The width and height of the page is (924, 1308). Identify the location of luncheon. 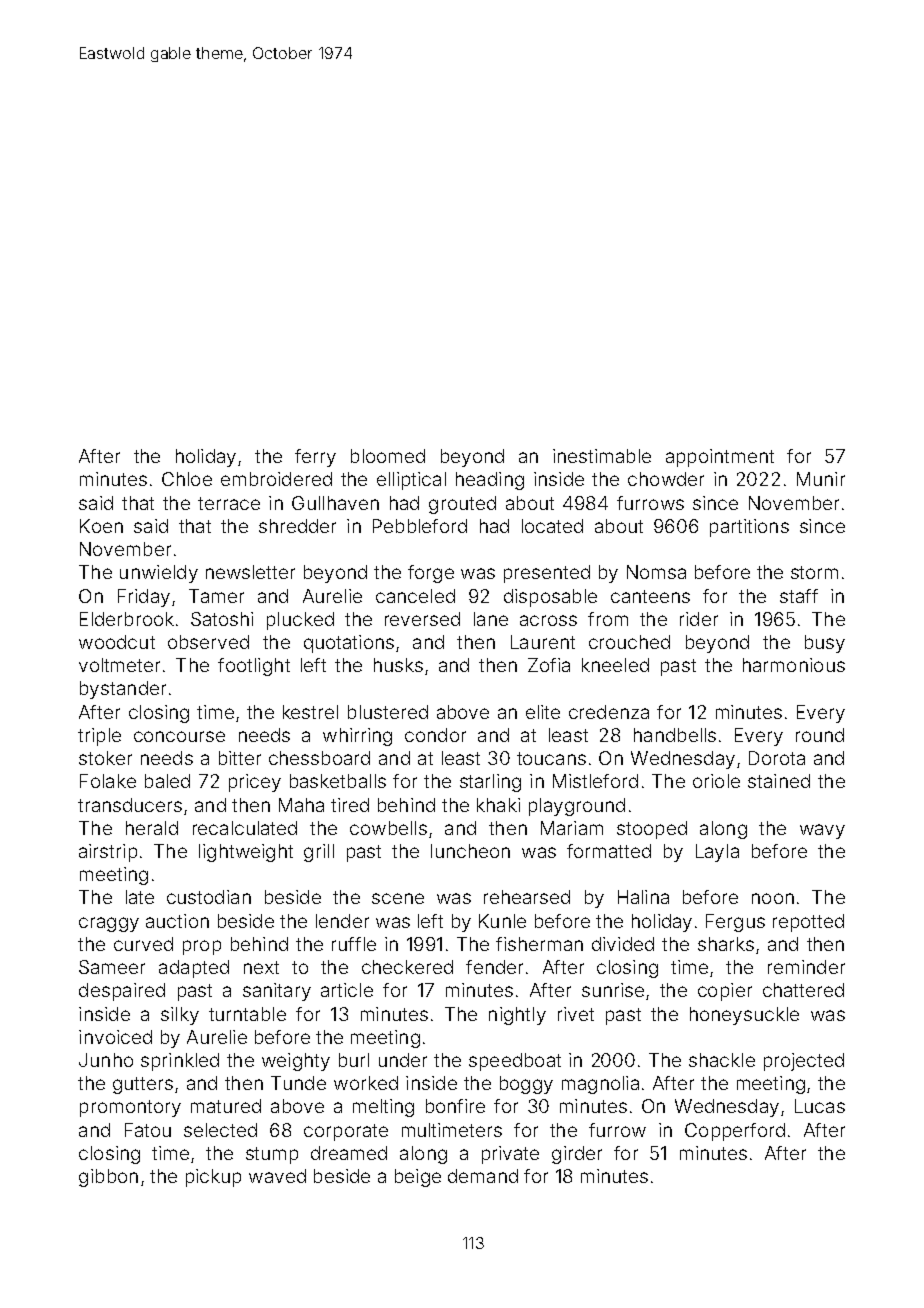
(470, 851).
